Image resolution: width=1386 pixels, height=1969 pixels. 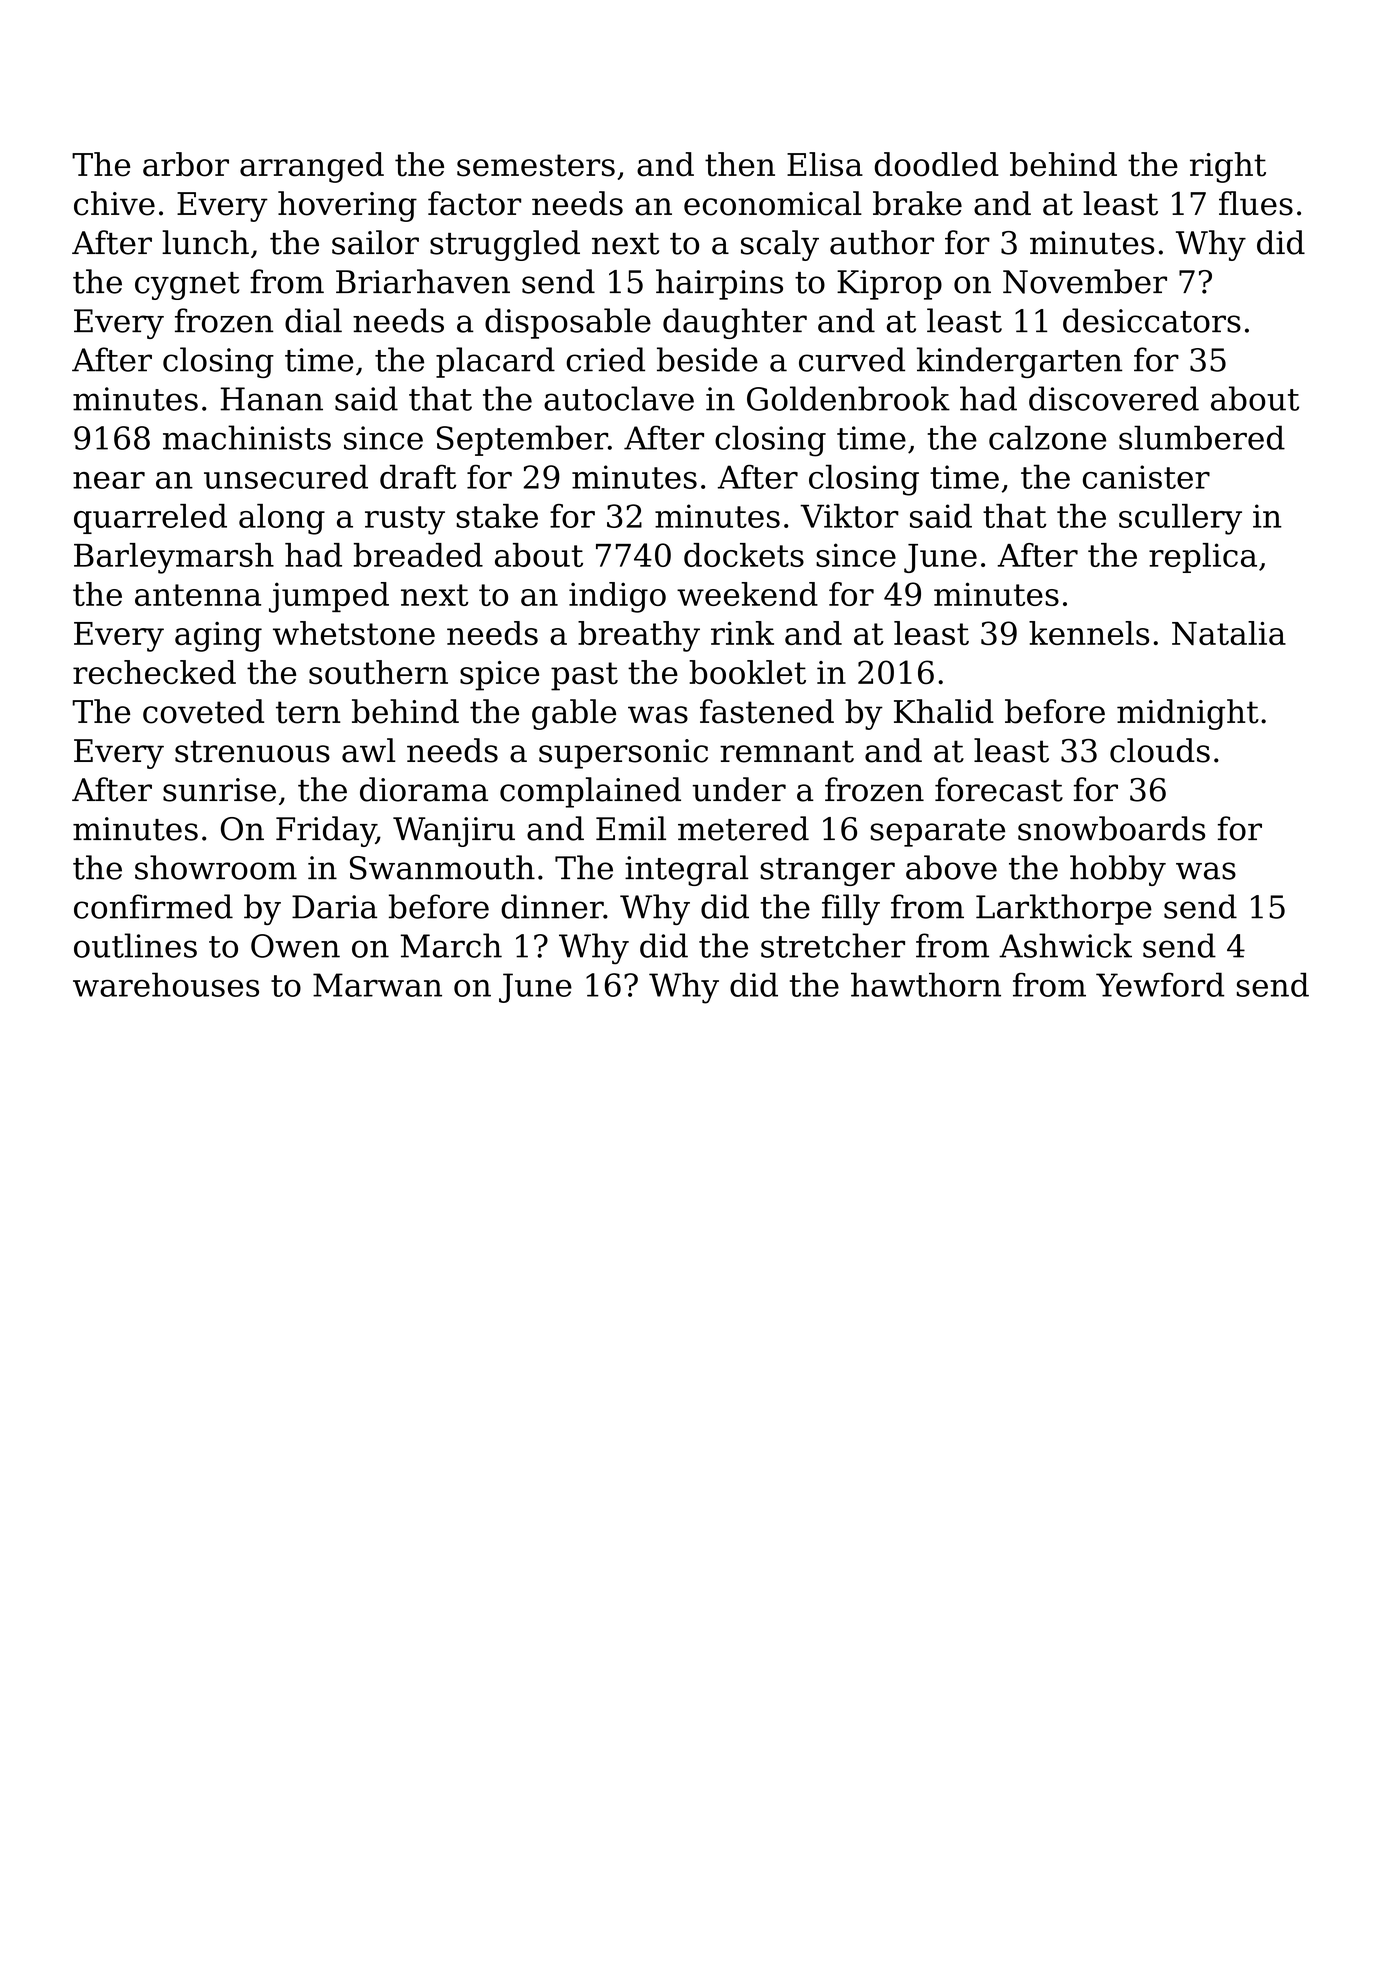 What do you see at coordinates (1089, 633) in the screenshot?
I see `kennels` at bounding box center [1089, 633].
